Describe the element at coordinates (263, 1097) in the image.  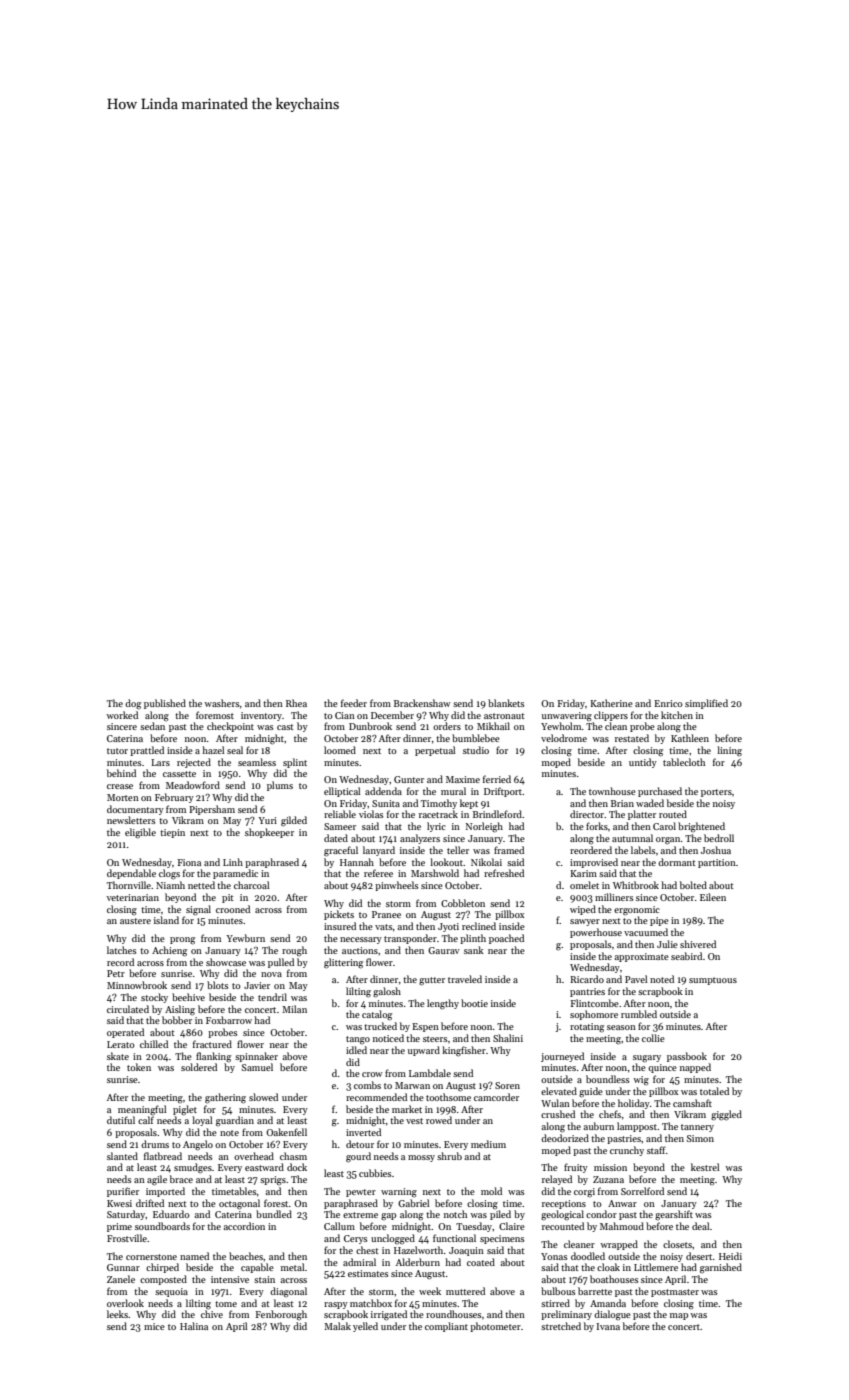
I see `slowed` at that location.
